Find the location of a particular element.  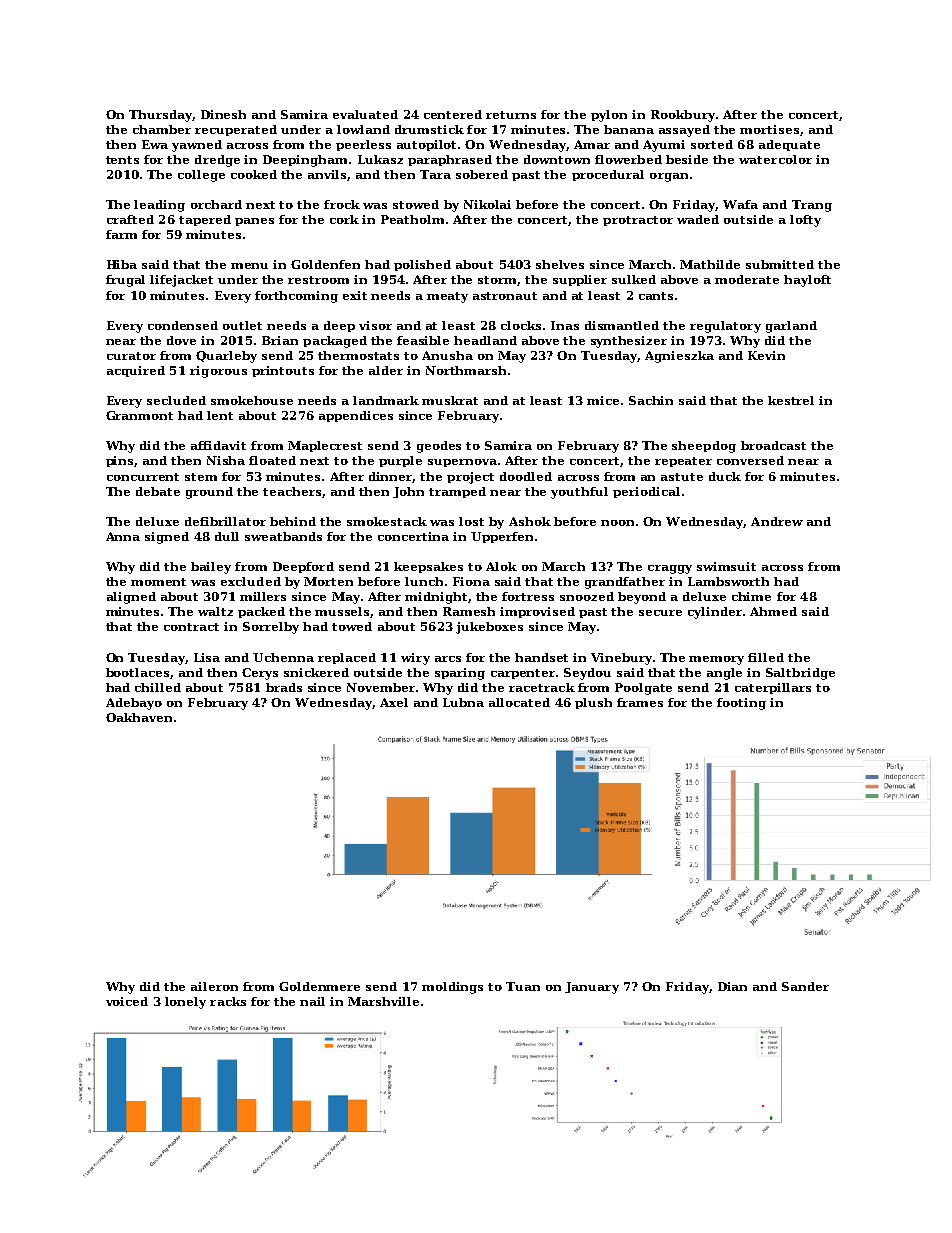

evaluated is located at coordinates (365, 114).
